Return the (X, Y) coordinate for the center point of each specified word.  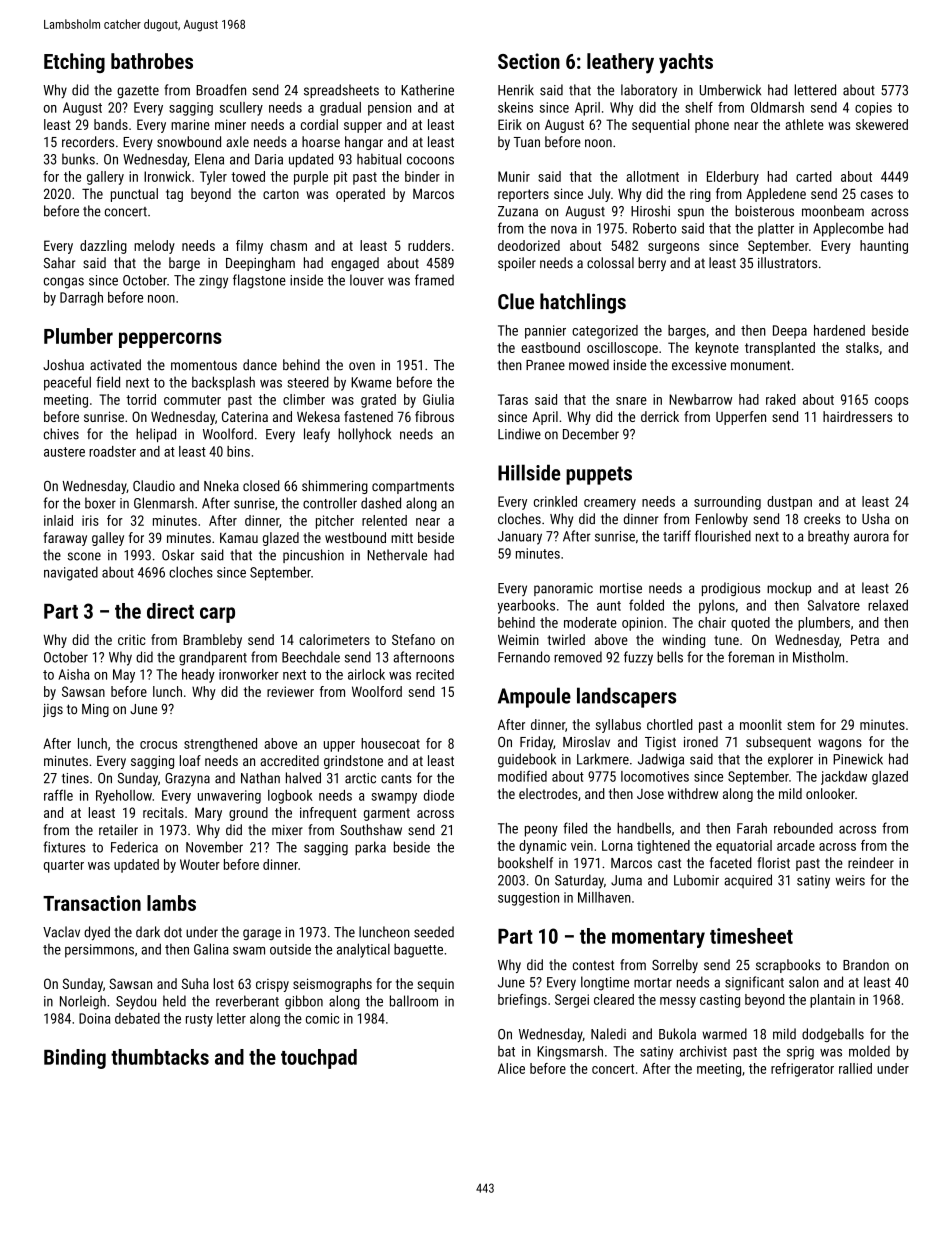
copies (873, 109)
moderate (590, 622)
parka (370, 848)
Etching (74, 63)
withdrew (693, 793)
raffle (58, 795)
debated (137, 1018)
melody (154, 247)
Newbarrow (700, 399)
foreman (751, 657)
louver (367, 280)
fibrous (434, 416)
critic (132, 639)
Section (529, 61)
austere (64, 452)
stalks (862, 347)
